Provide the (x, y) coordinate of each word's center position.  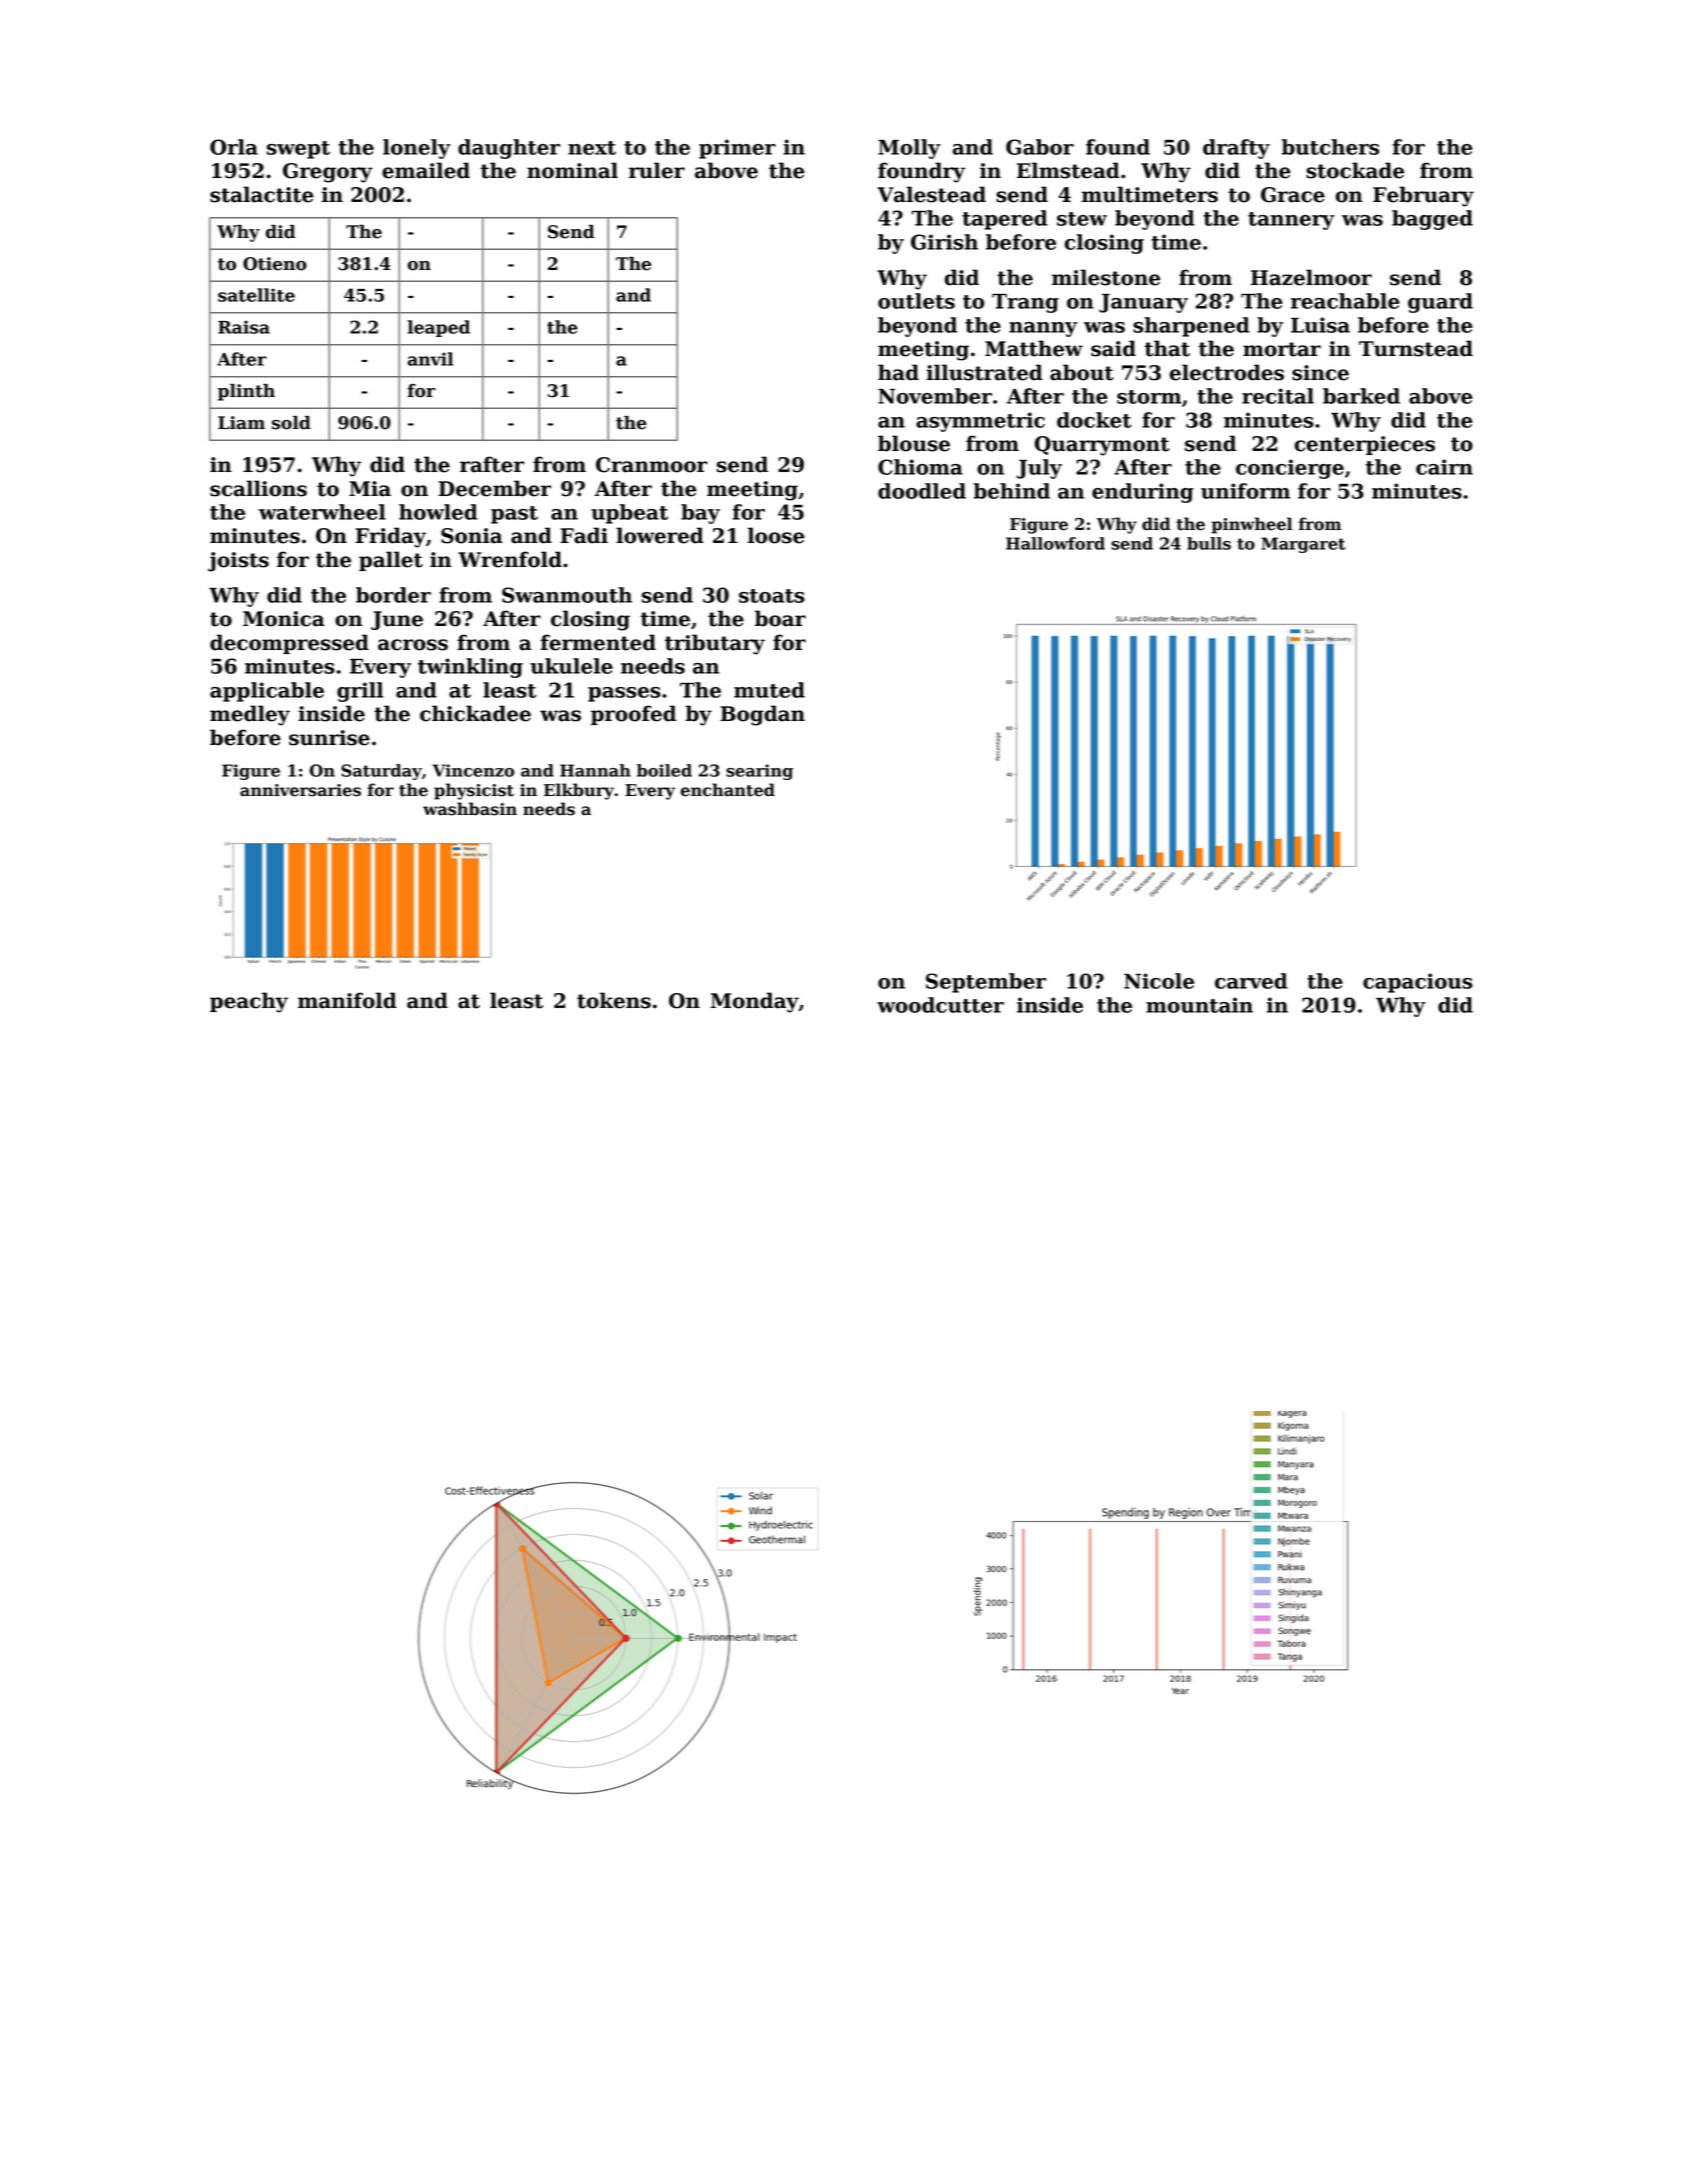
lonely (416, 149)
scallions (258, 488)
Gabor (1040, 147)
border (393, 595)
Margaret (1303, 545)
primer (737, 149)
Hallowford (1055, 543)
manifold (347, 1000)
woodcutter (940, 1005)
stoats (772, 596)
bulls (1209, 543)
